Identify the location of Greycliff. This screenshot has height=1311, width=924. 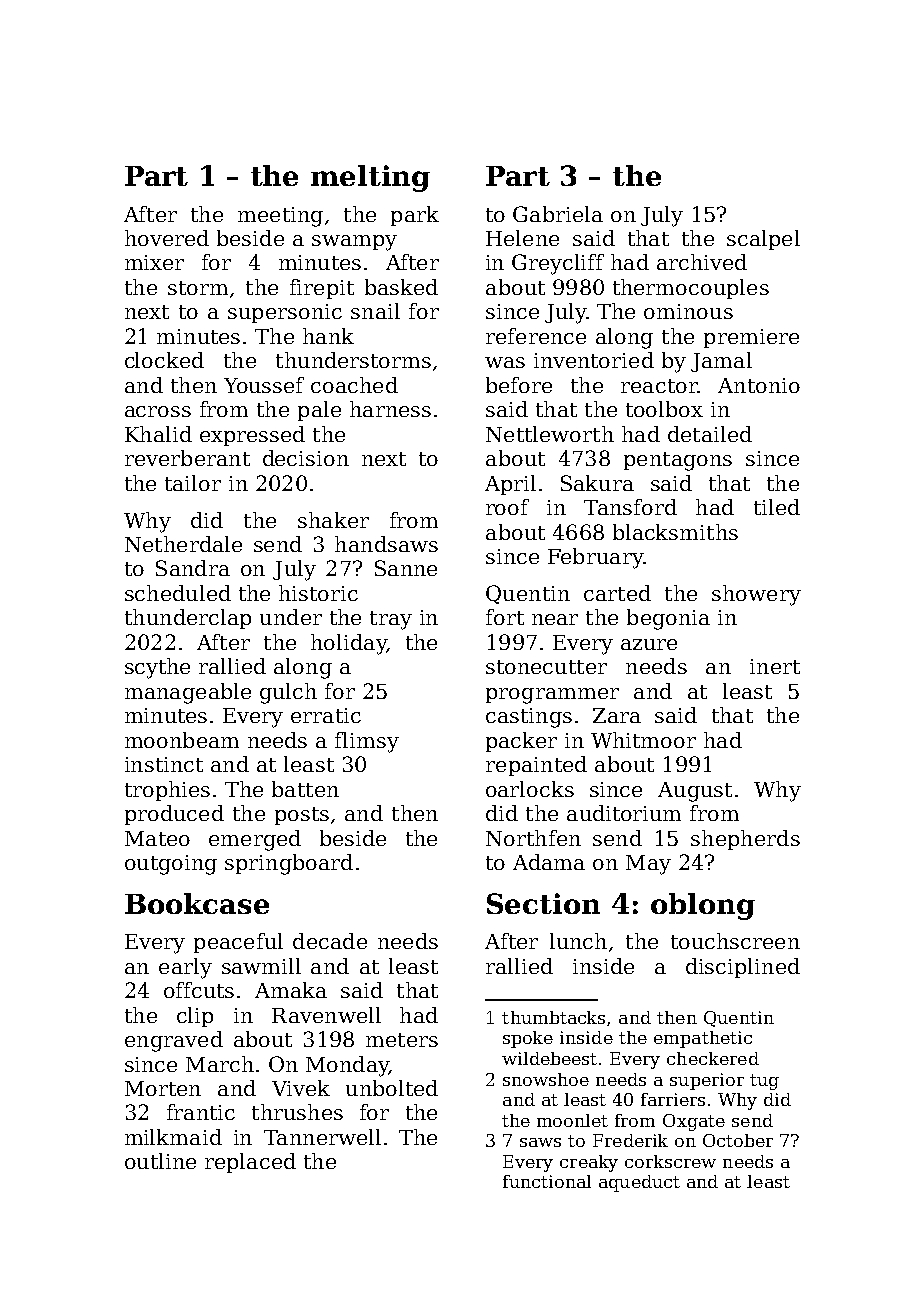
(558, 264).
